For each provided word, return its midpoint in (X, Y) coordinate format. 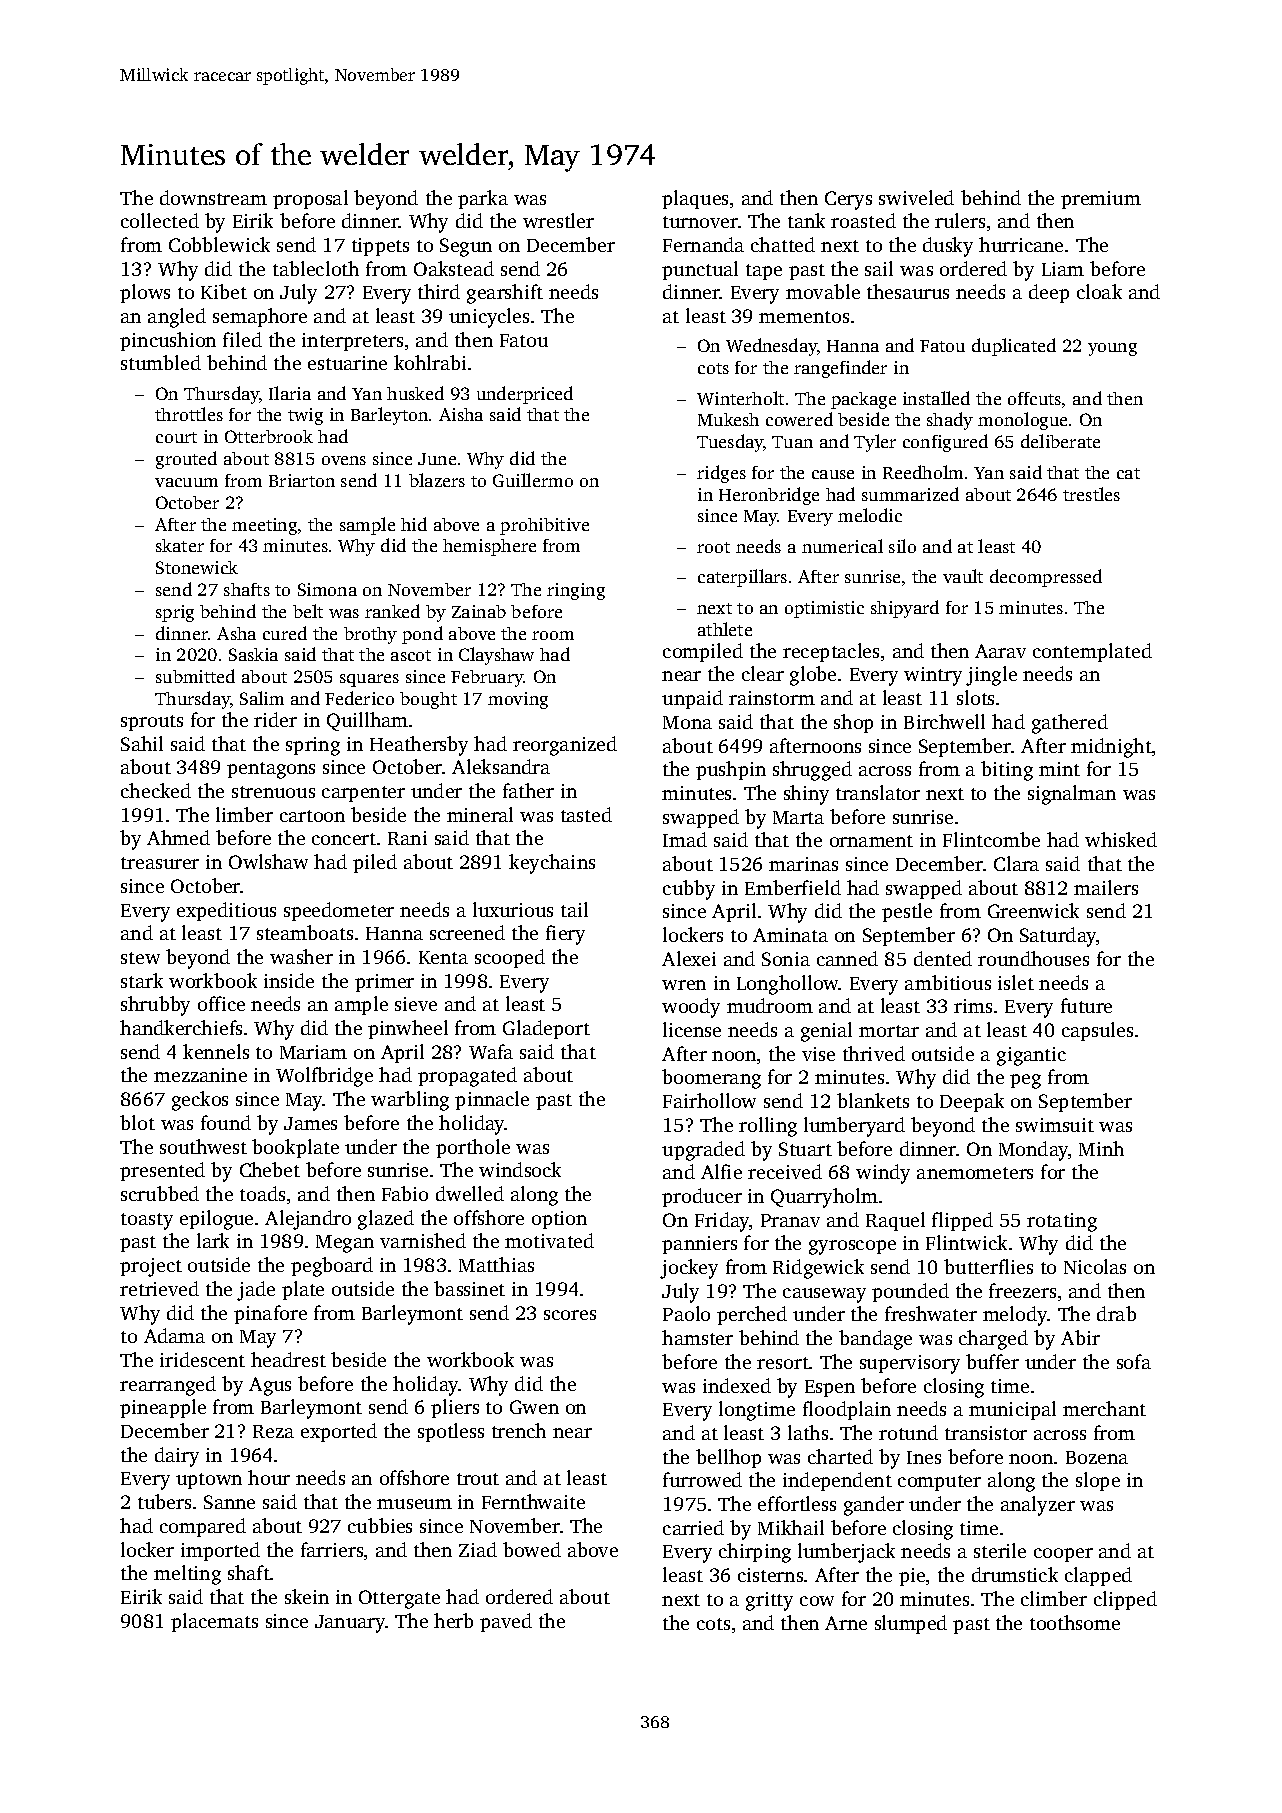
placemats (214, 1622)
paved (506, 1622)
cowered (799, 419)
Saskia (253, 654)
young (1112, 349)
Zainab (479, 611)
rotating (1062, 1222)
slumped (911, 1624)
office (221, 1003)
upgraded (703, 1151)
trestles (1091, 494)
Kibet (224, 291)
